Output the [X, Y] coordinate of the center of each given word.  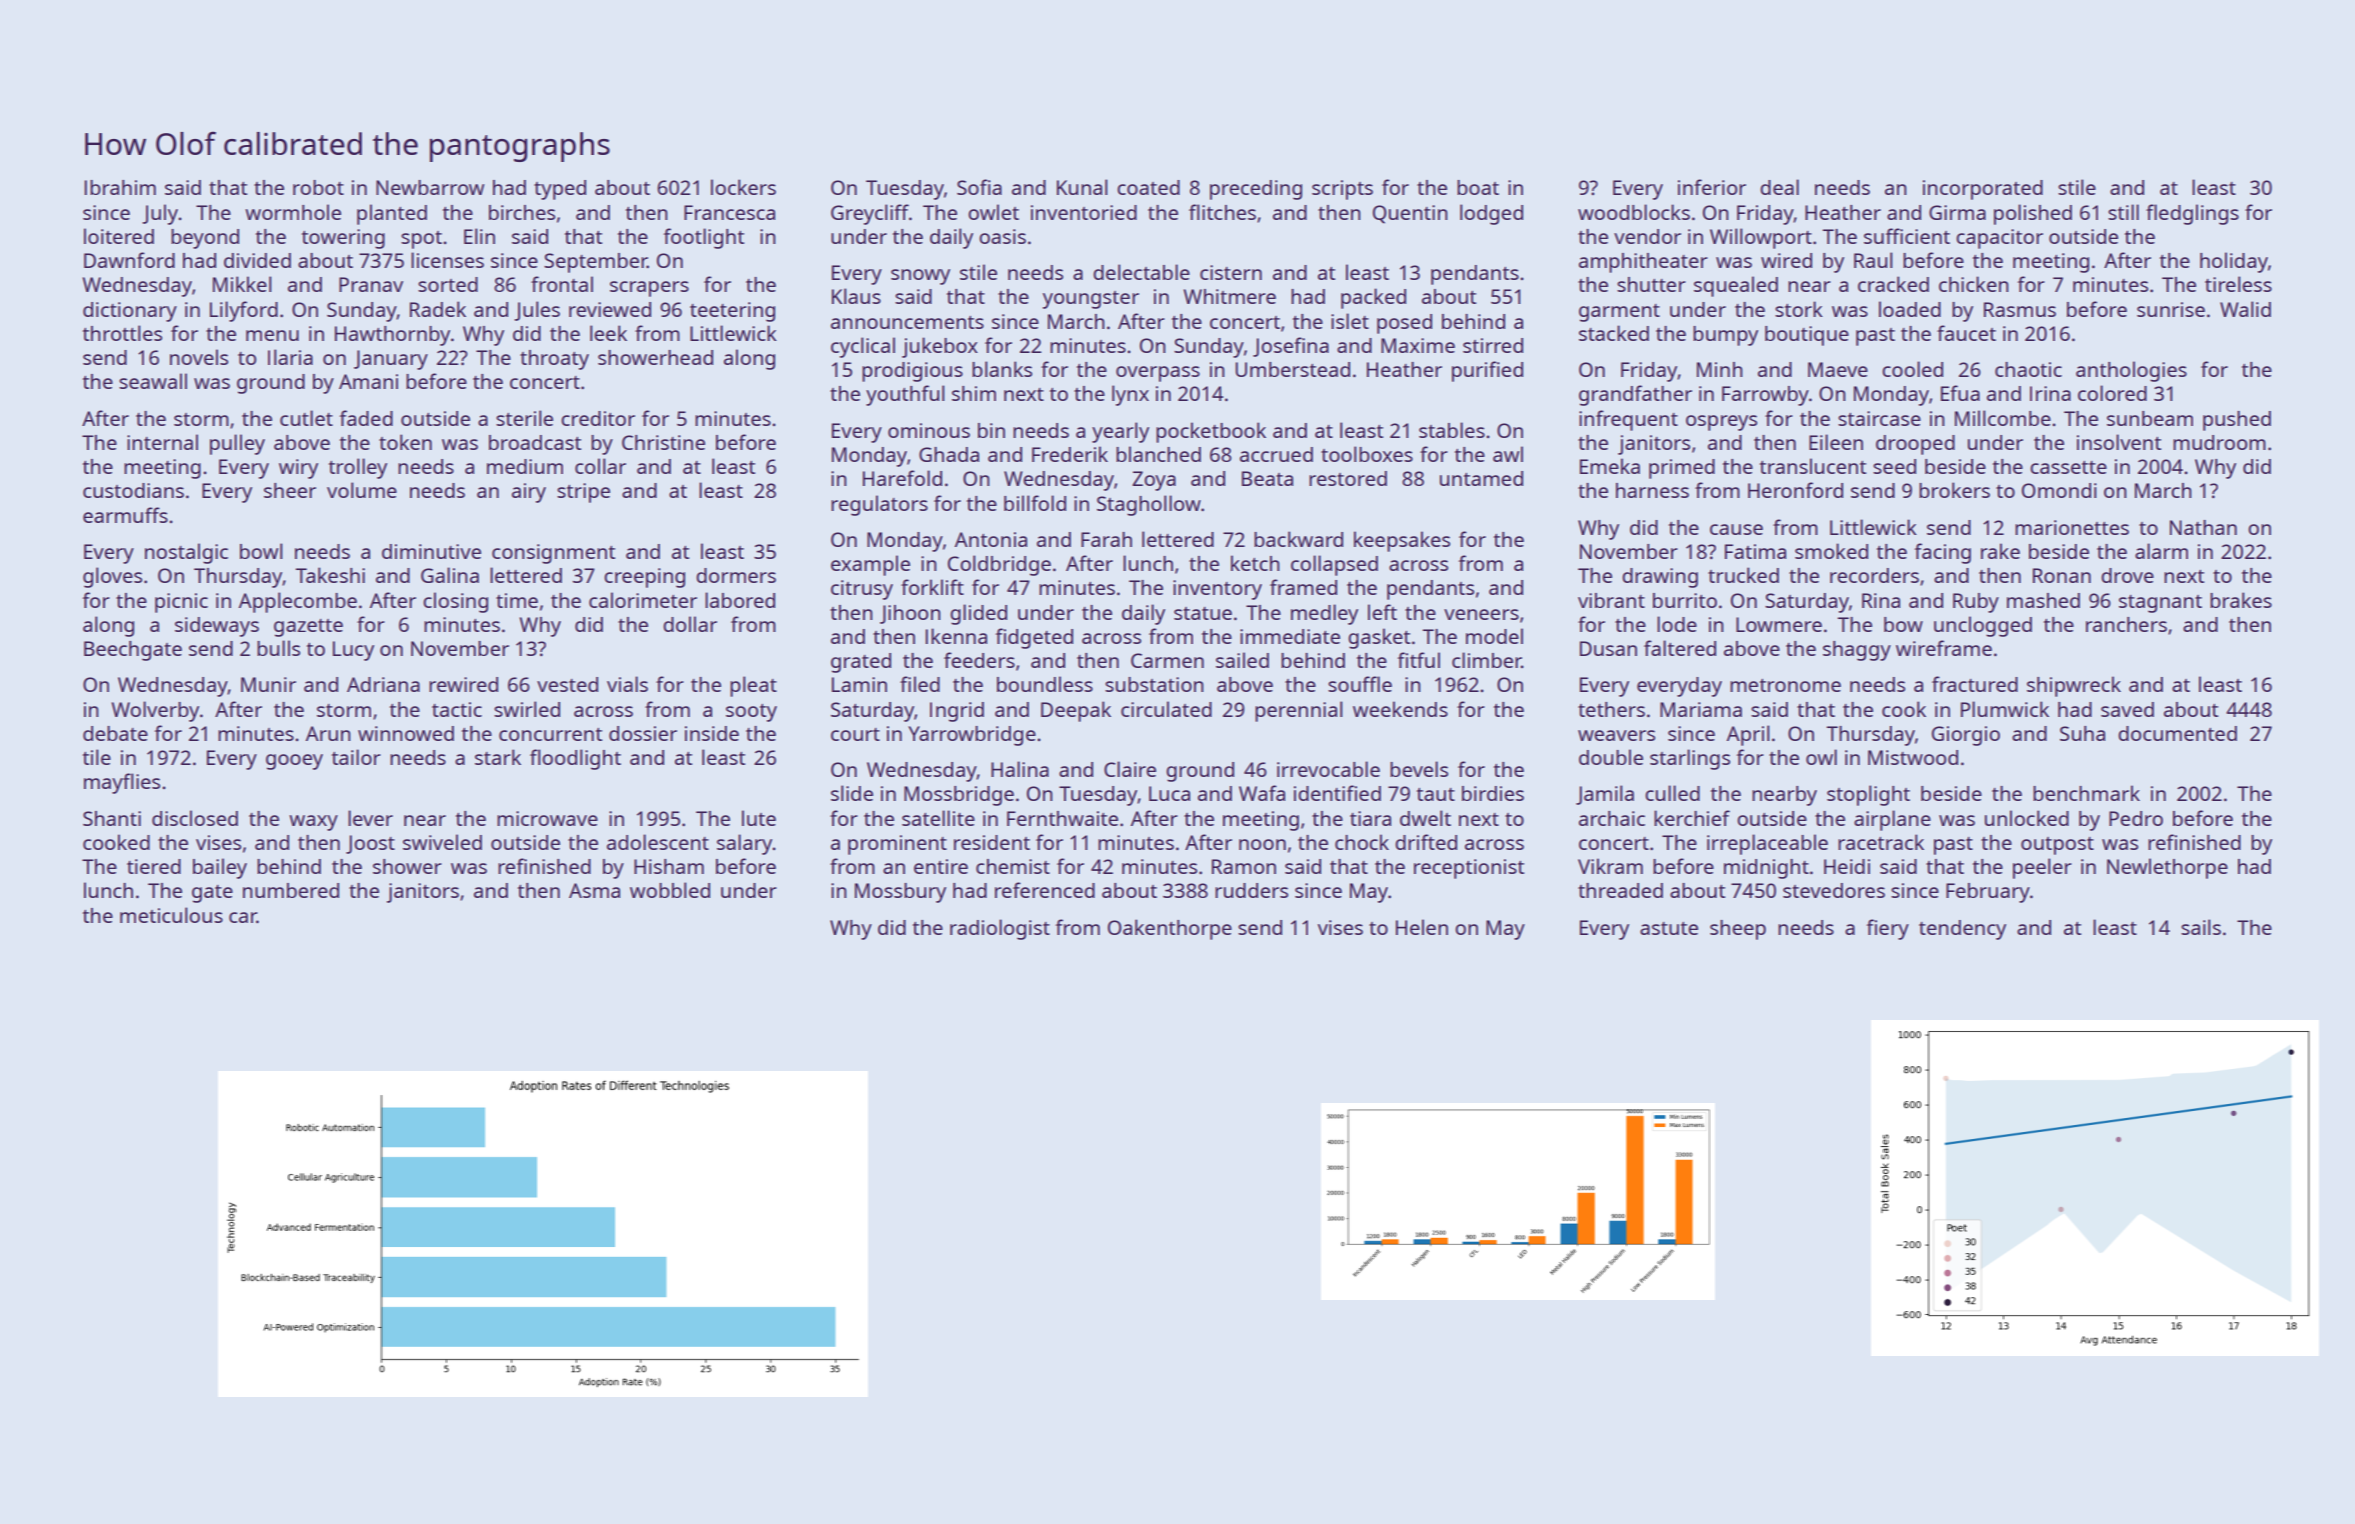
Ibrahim [120, 187]
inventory [1217, 590]
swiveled [442, 842]
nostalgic [186, 553]
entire [941, 866]
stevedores [1834, 890]
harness [1652, 490]
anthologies [2131, 371]
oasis [1002, 236]
